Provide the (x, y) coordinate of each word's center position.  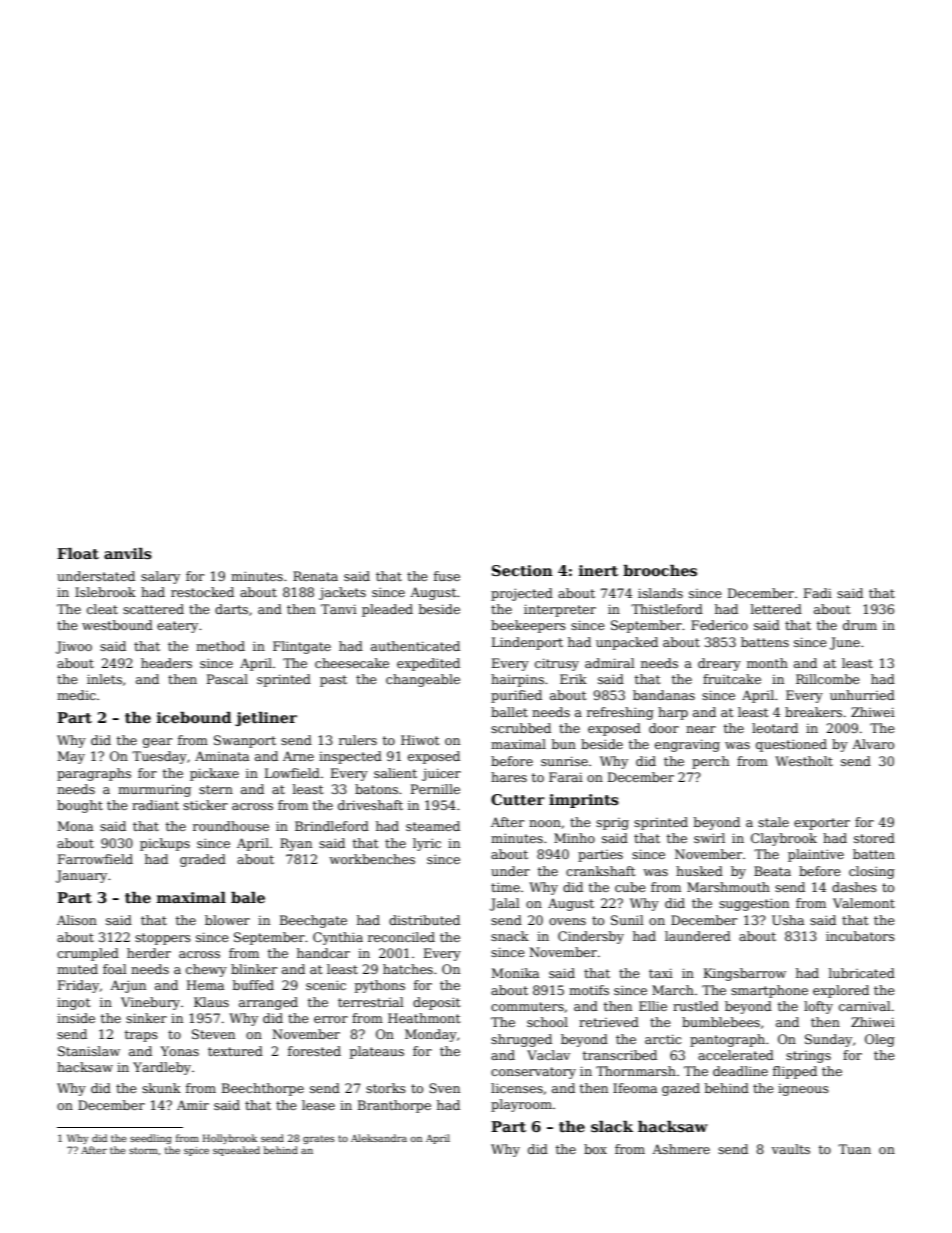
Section (522, 570)
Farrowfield (95, 859)
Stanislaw (89, 1051)
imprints (584, 801)
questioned (791, 745)
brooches (660, 570)
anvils (128, 554)
